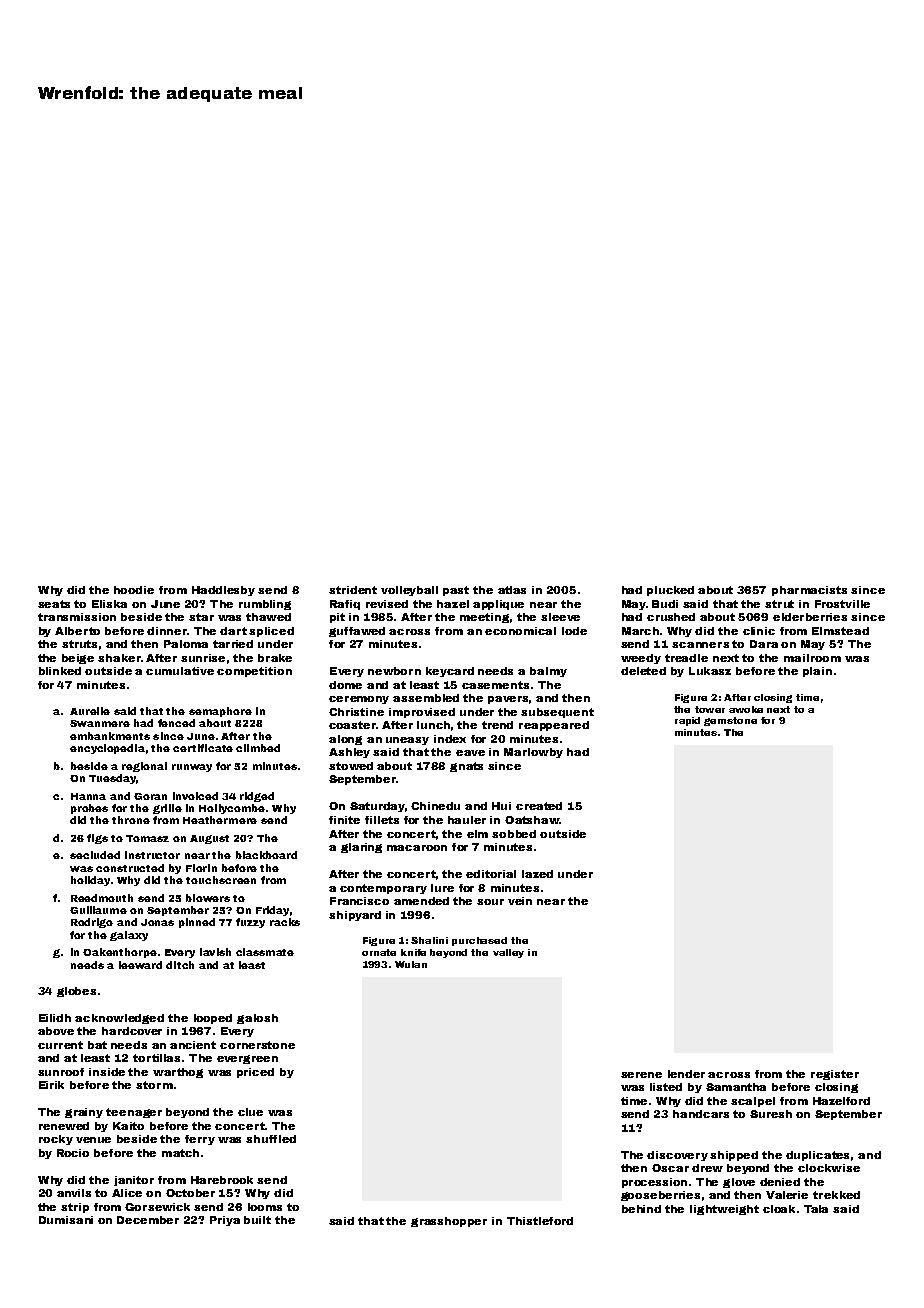  What do you see at coordinates (835, 1075) in the page?
I see `register` at bounding box center [835, 1075].
